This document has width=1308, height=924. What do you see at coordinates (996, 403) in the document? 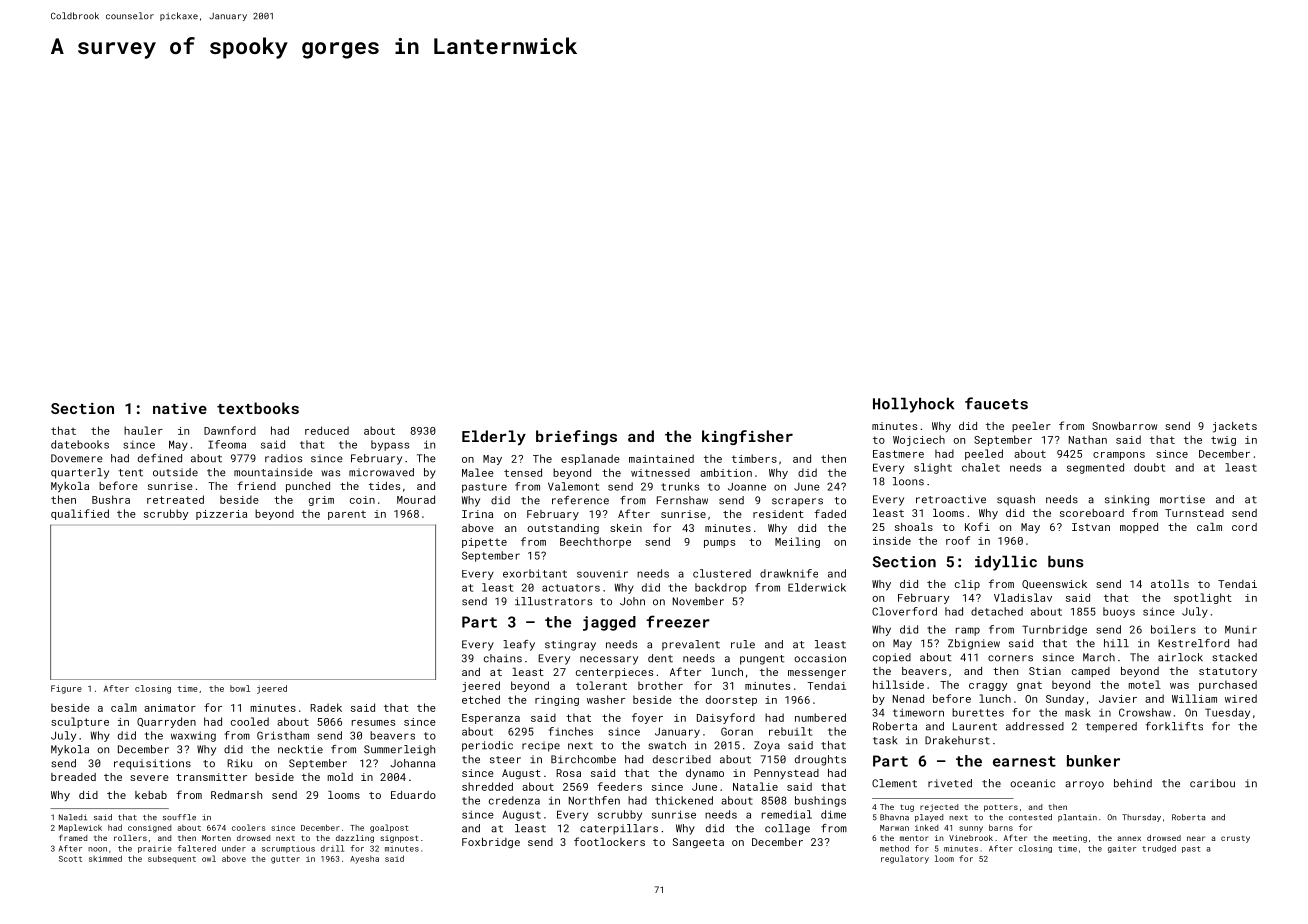
I see `faucets` at bounding box center [996, 403].
